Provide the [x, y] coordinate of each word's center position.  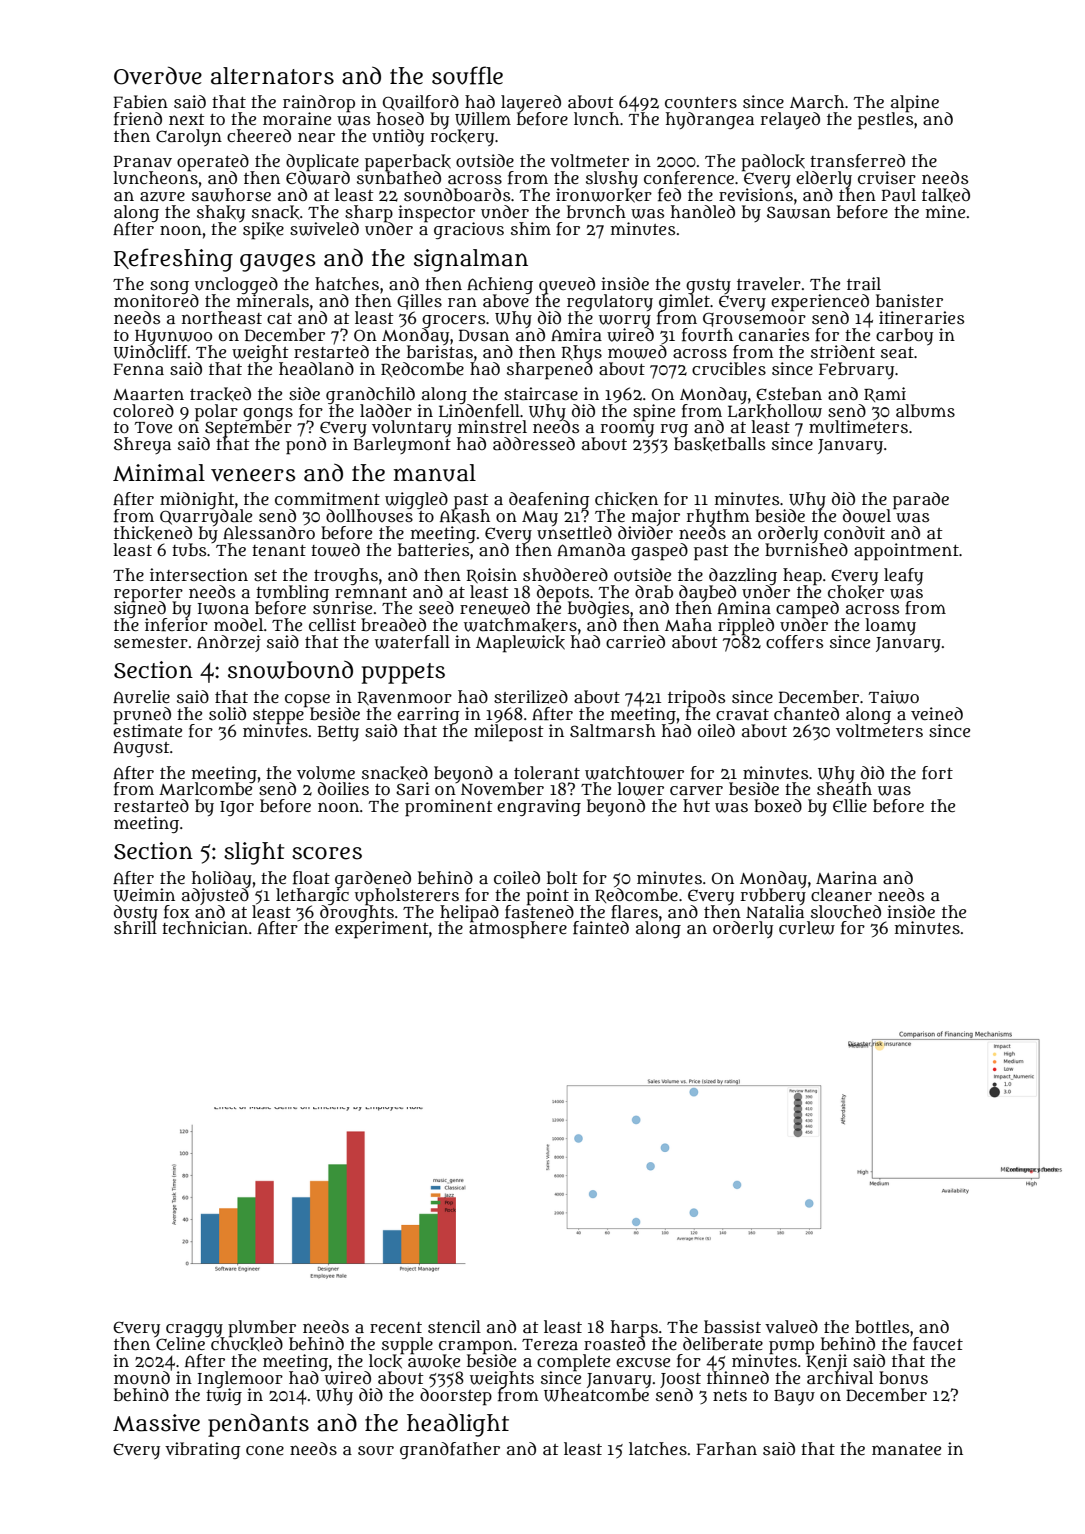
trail [864, 283]
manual [434, 473]
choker [856, 592]
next [187, 119]
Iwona [223, 609]
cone [265, 1450]
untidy [398, 137]
